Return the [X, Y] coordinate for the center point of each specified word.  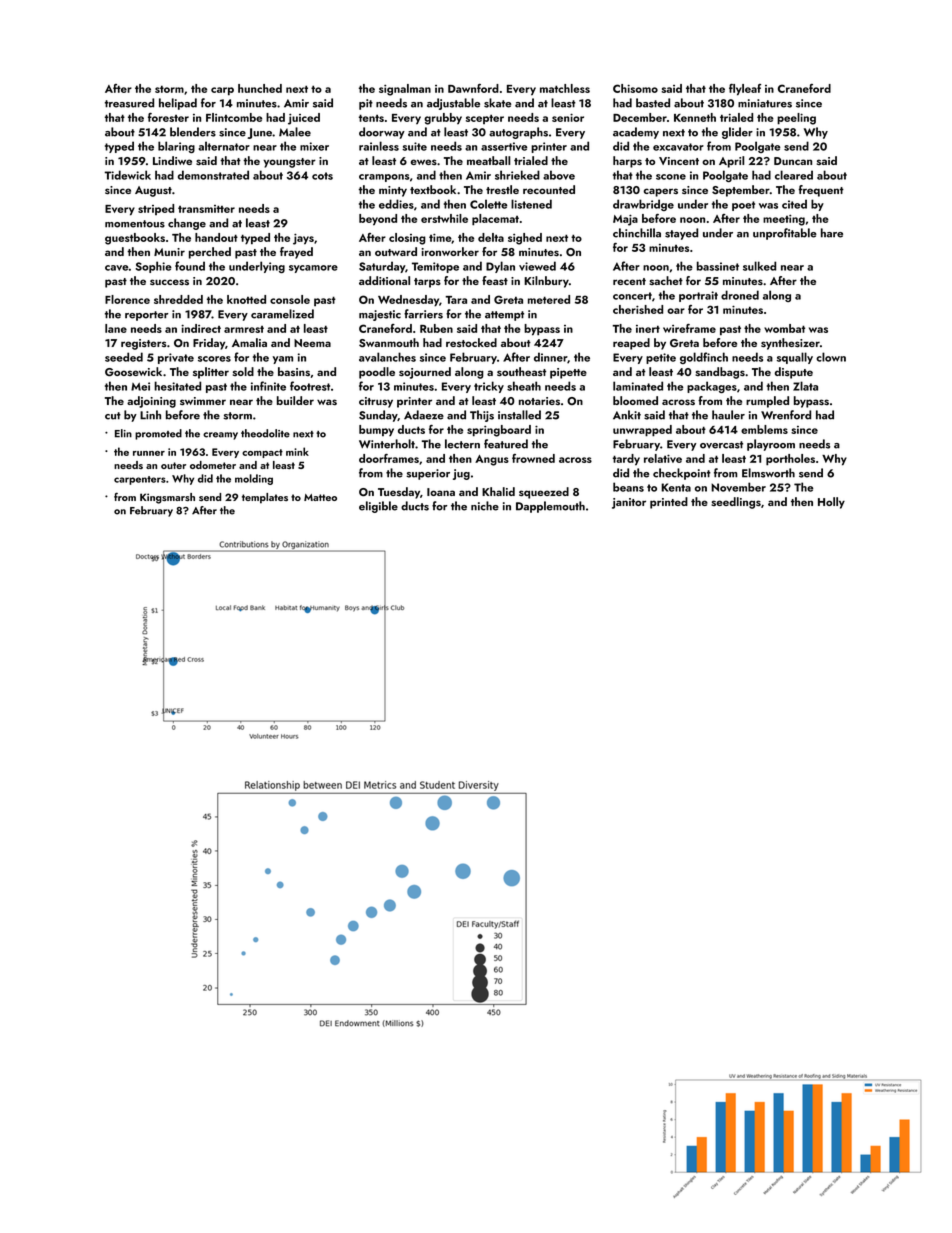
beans [628, 487]
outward [396, 251]
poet [743, 206]
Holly [831, 503]
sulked [759, 266]
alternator [224, 146]
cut [113, 416]
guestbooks [135, 239]
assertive [504, 146]
